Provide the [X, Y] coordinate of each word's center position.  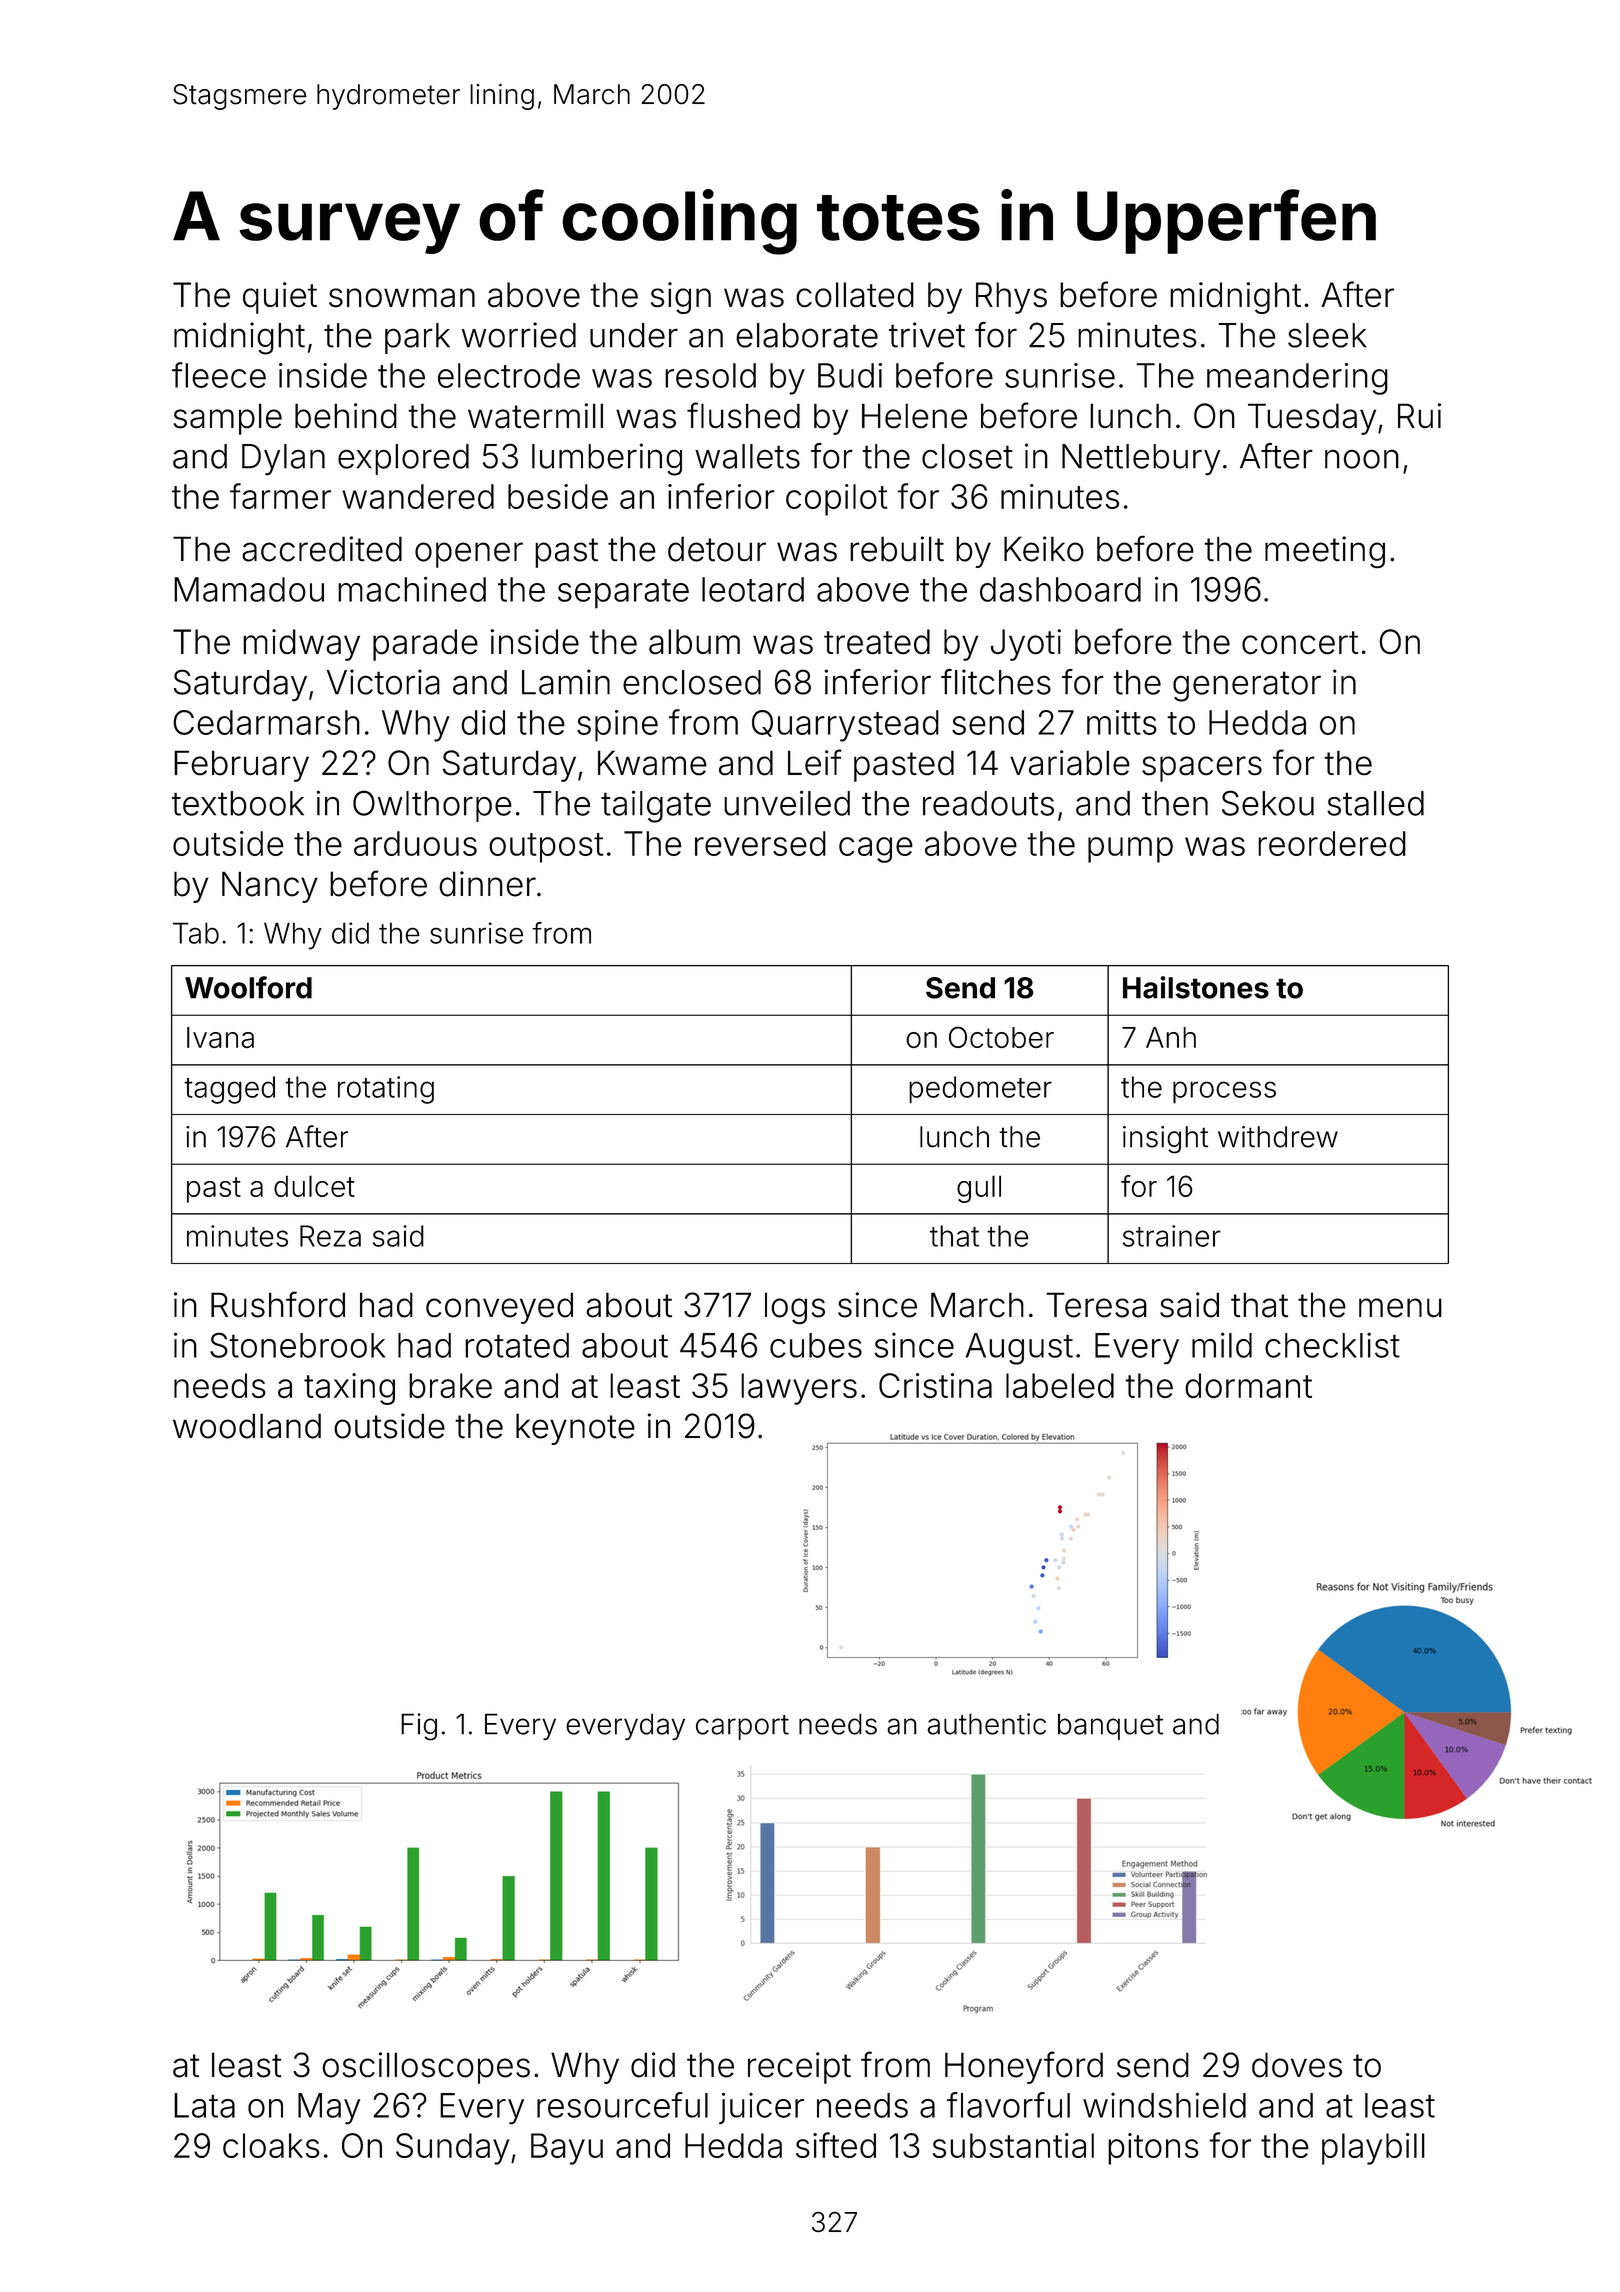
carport [742, 1727]
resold [710, 375]
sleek [1327, 335]
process [1224, 1092]
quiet [280, 298]
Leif [815, 762]
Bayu [567, 2149]
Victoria [383, 682]
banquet [1110, 1727]
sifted [836, 2145]
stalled [1375, 803]
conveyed [499, 1308]
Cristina [935, 1385]
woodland [247, 1426]
